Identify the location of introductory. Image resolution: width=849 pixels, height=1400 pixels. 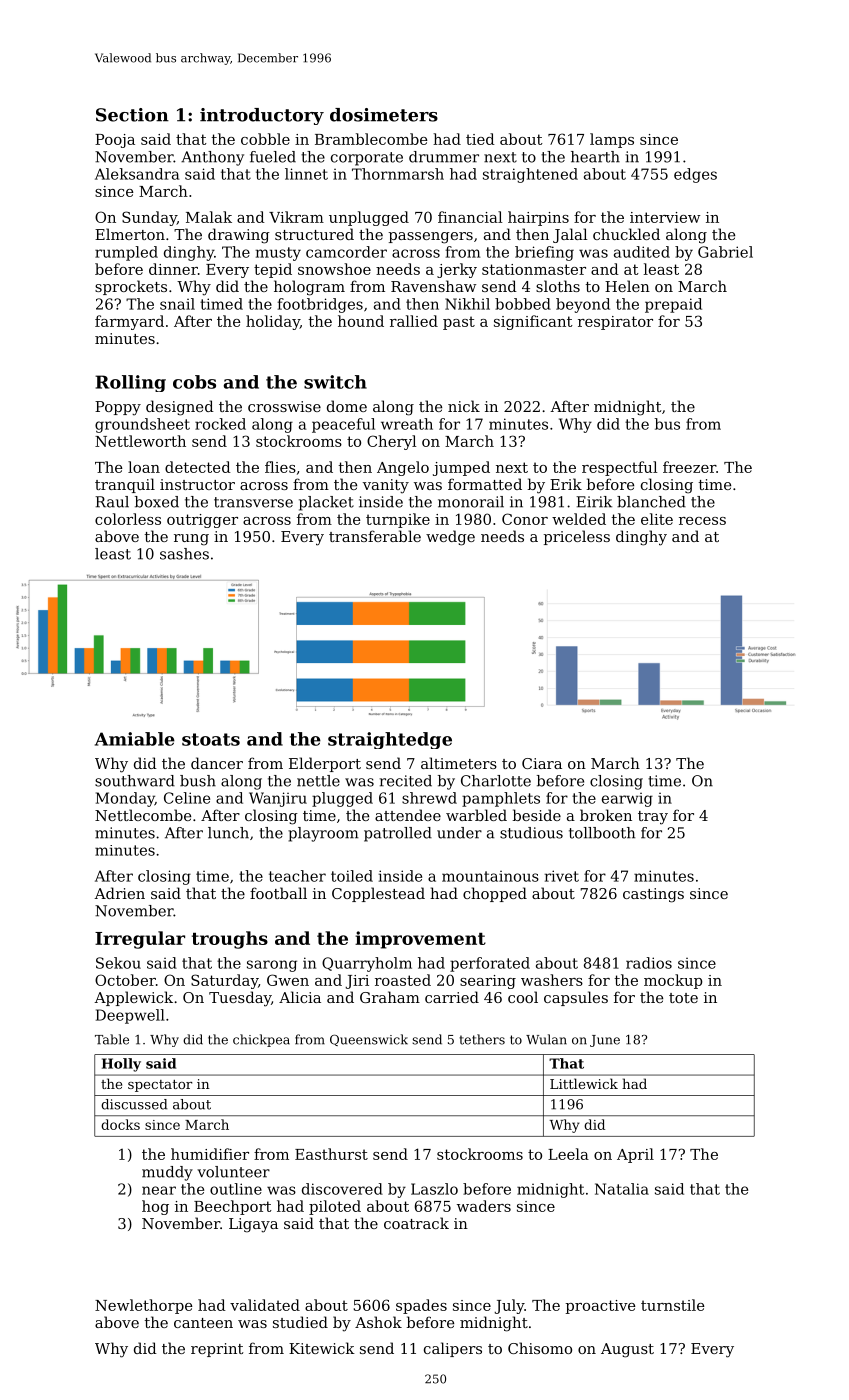
(262, 116).
